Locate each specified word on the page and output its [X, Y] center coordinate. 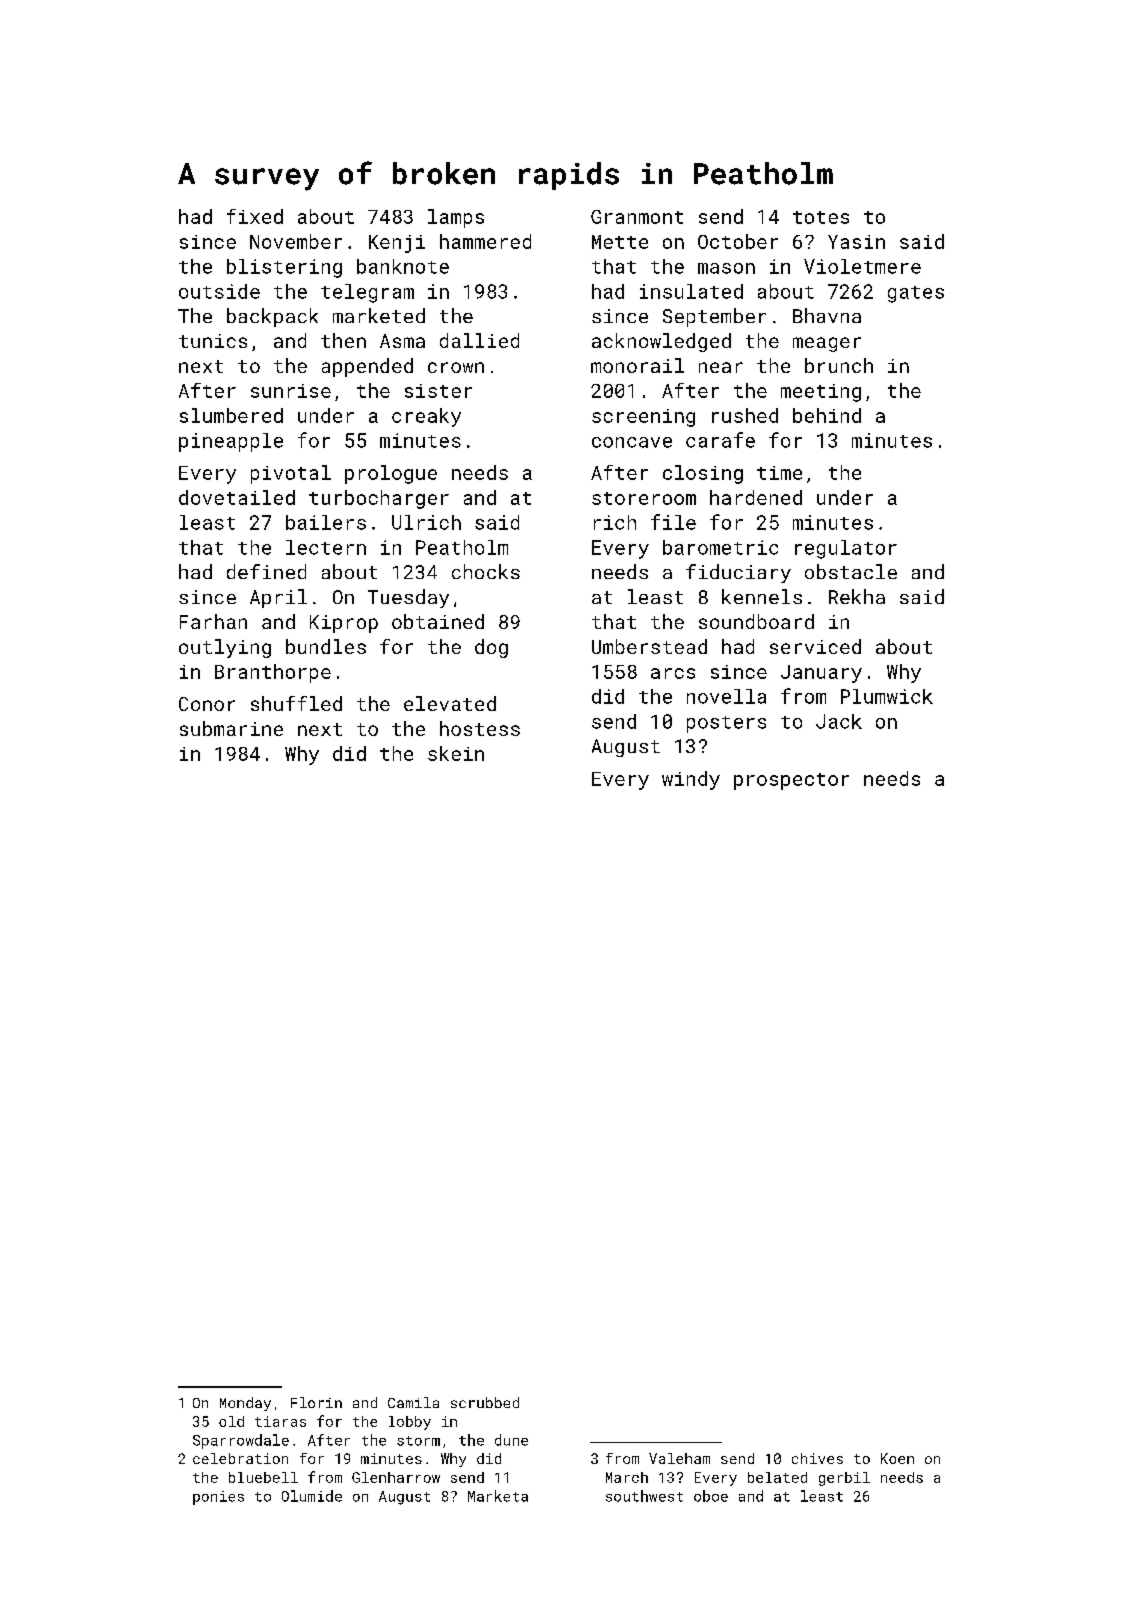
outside [219, 291]
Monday [245, 1404]
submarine [231, 728]
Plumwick [887, 696]
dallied [479, 340]
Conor [207, 704]
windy [691, 780]
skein [456, 753]
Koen [897, 1458]
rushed [745, 415]
